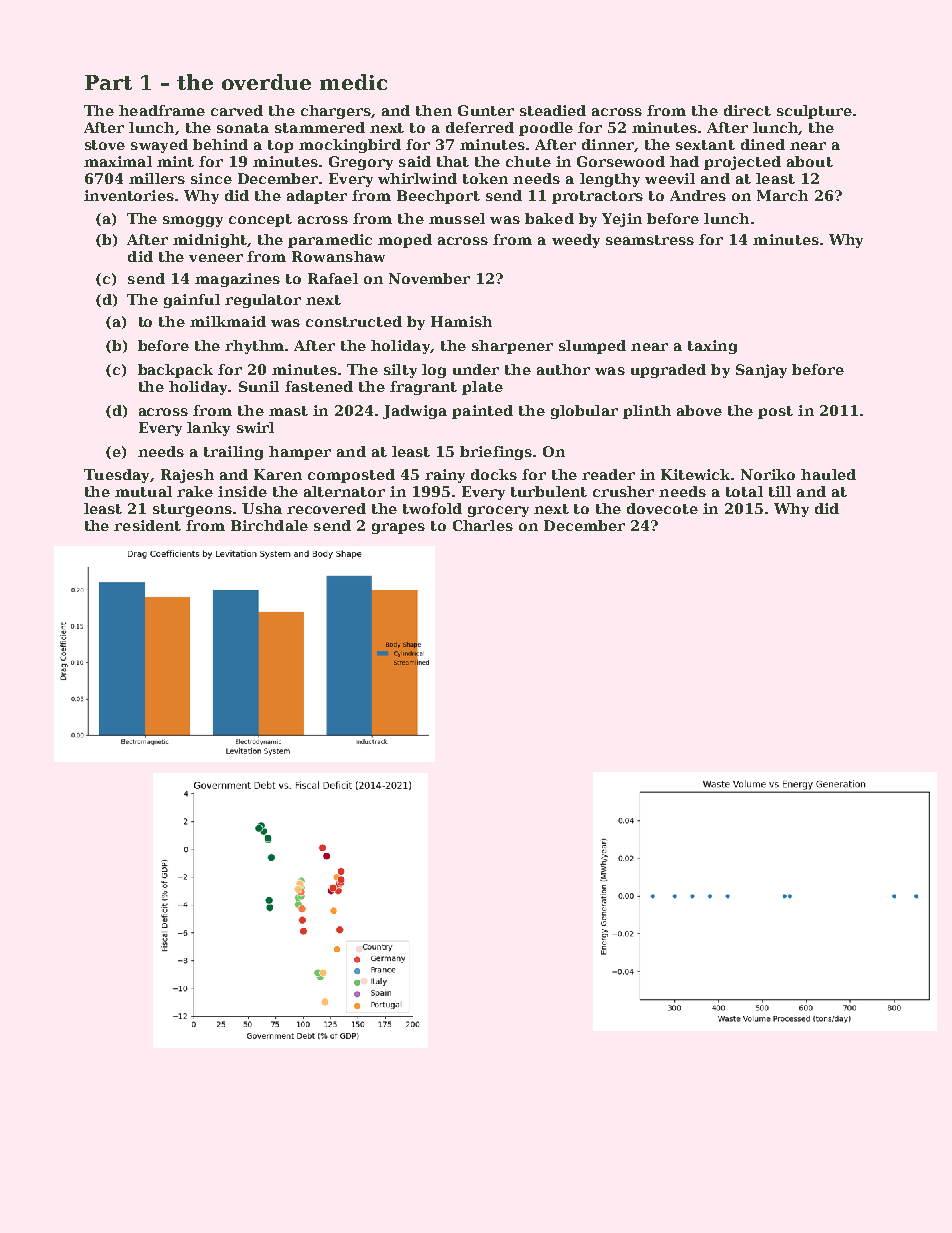 This document has height=1233, width=952. I want to click on steadied, so click(553, 110).
